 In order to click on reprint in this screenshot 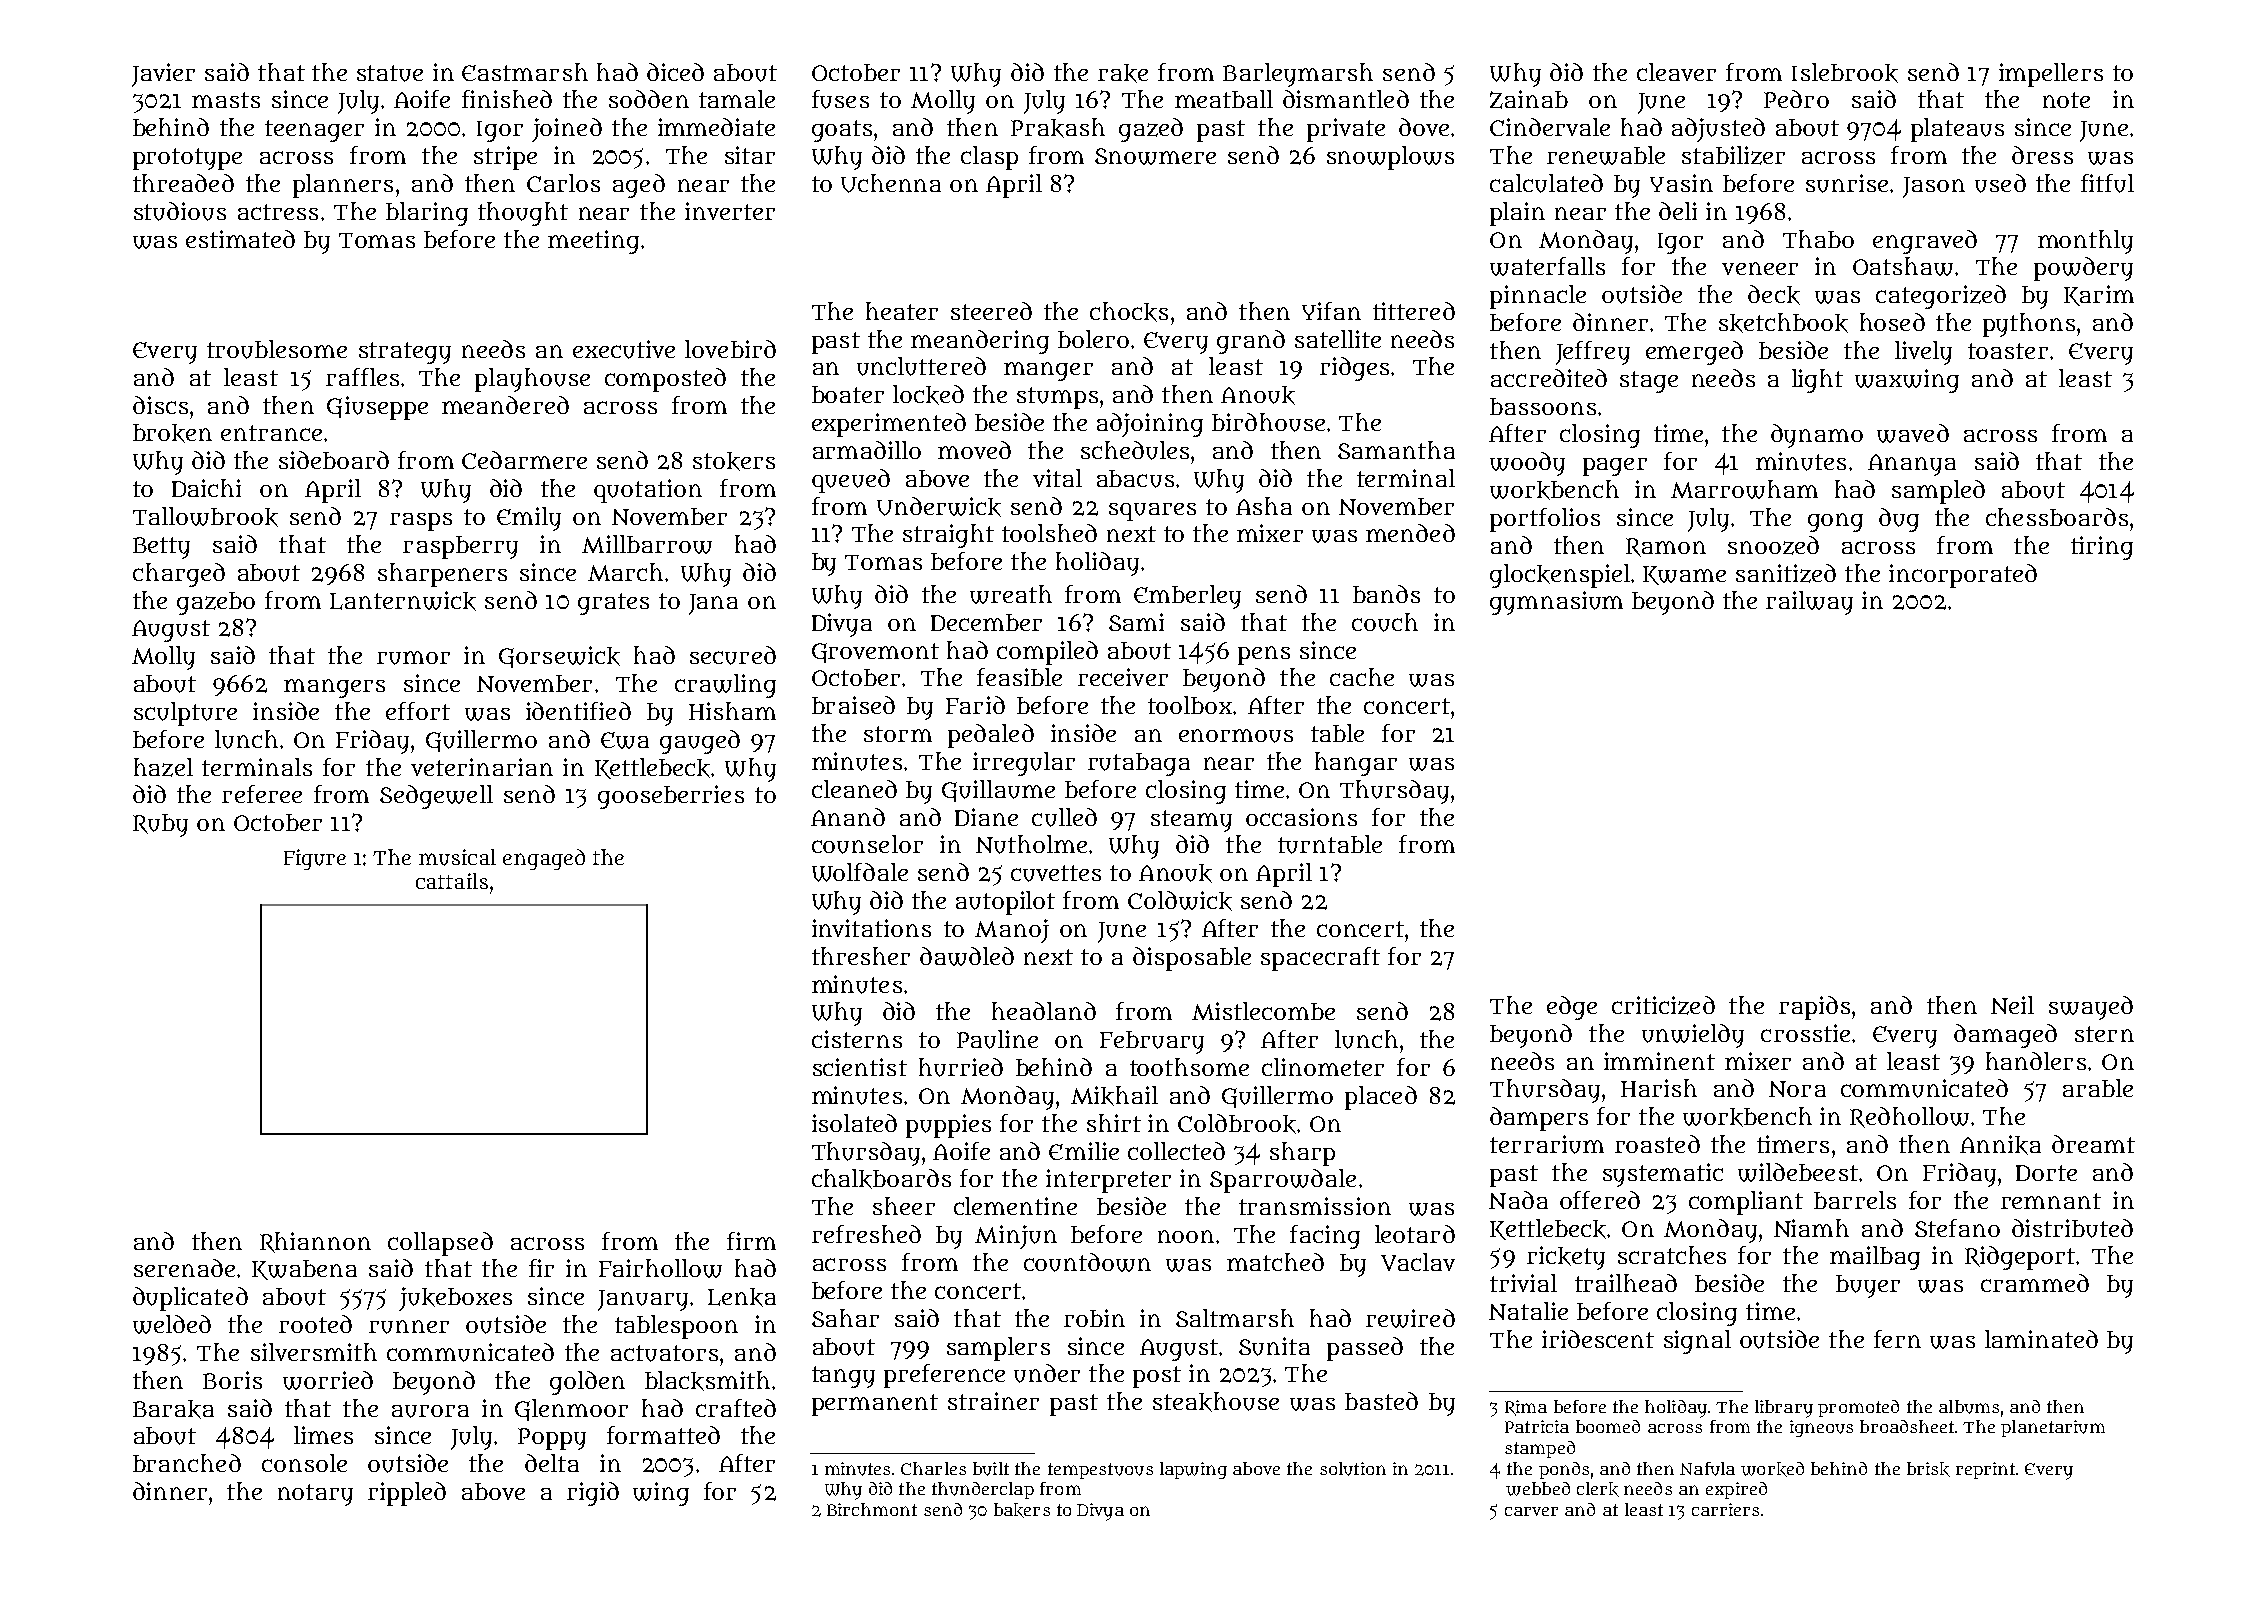, I will do `click(1985, 1470)`.
